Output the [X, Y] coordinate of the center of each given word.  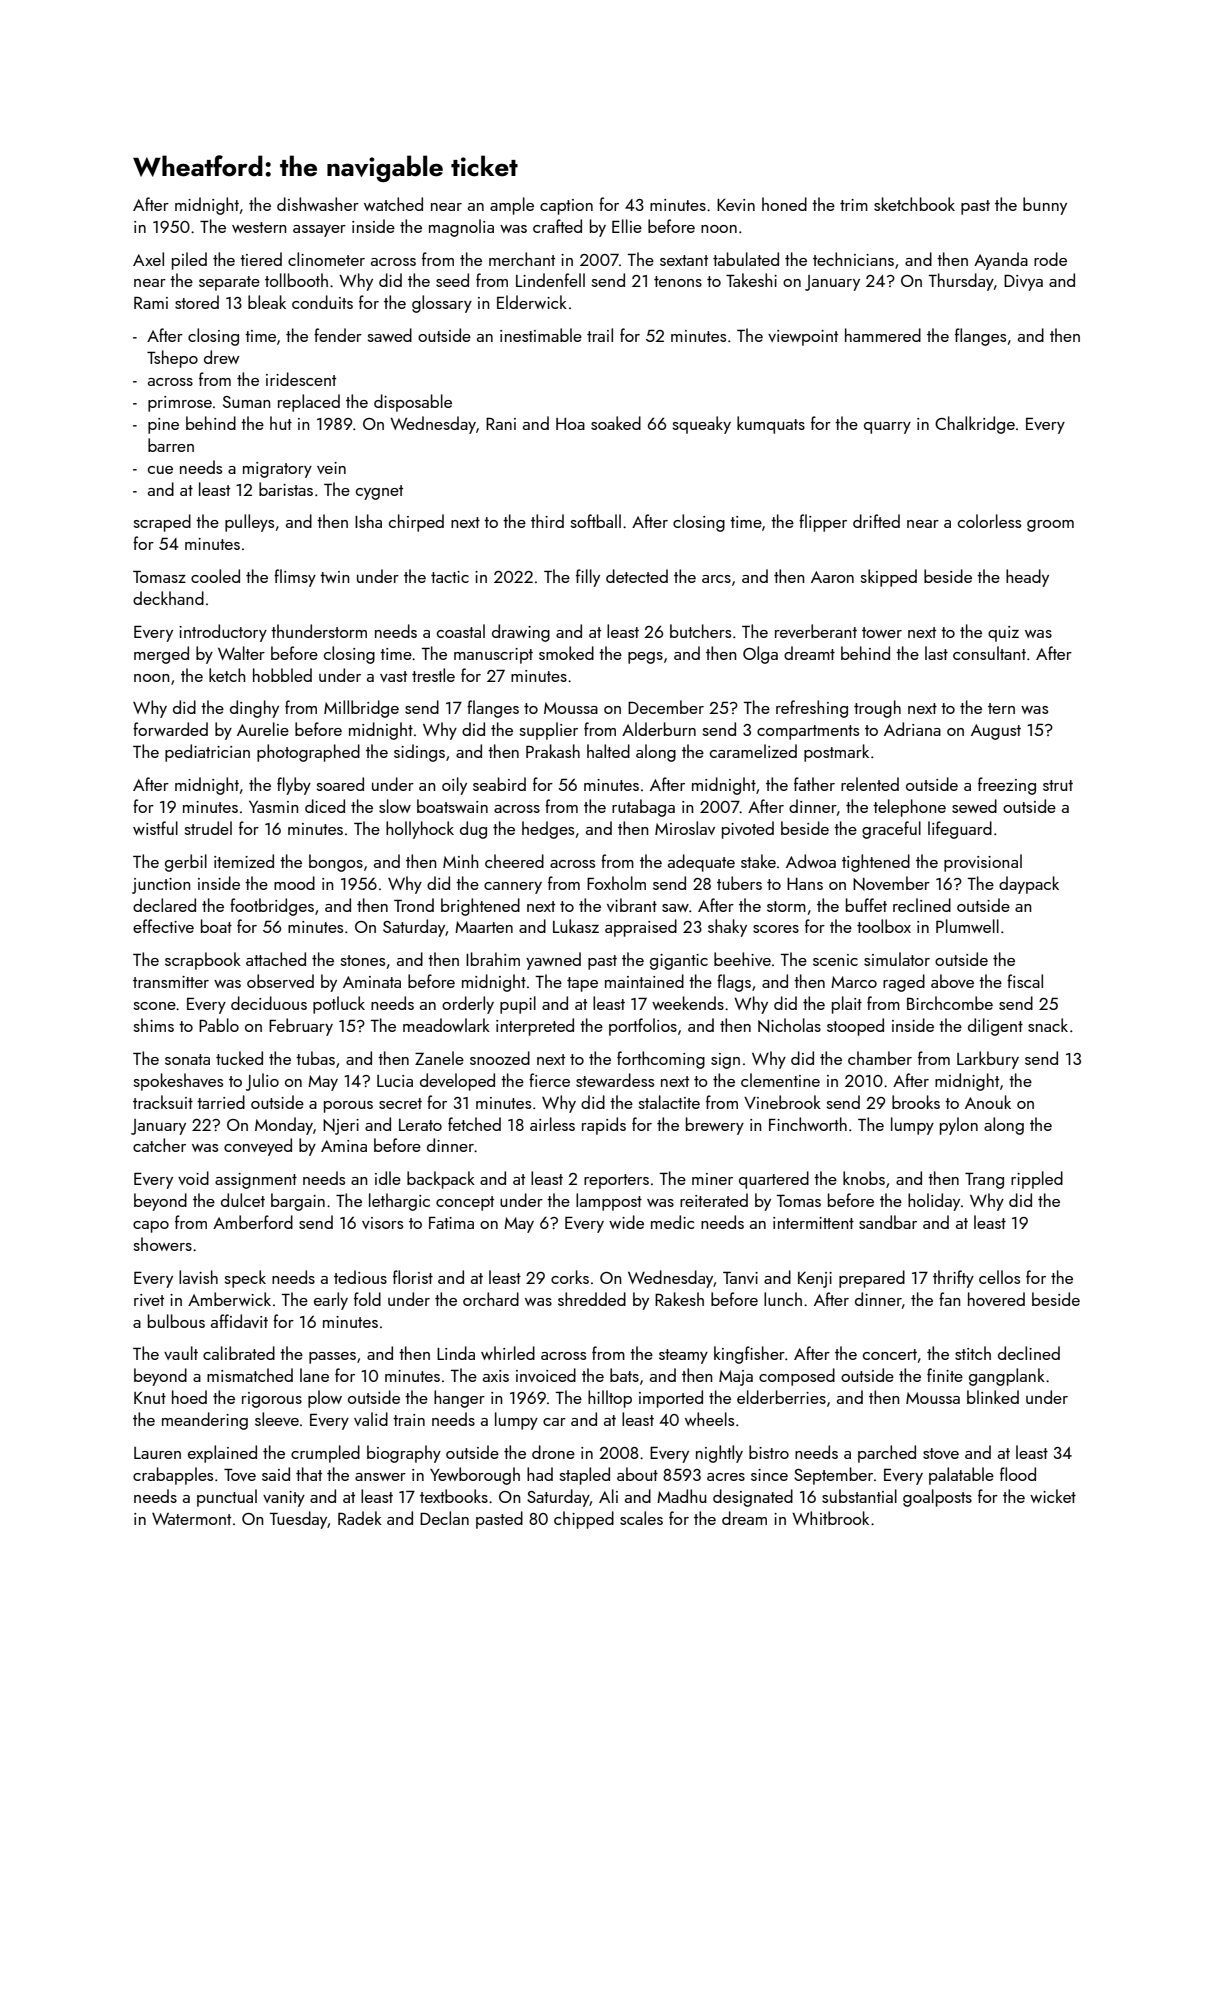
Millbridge [361, 709]
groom [1050, 526]
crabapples [173, 1476]
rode [1050, 259]
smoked [566, 653]
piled [189, 261]
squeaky [702, 425]
